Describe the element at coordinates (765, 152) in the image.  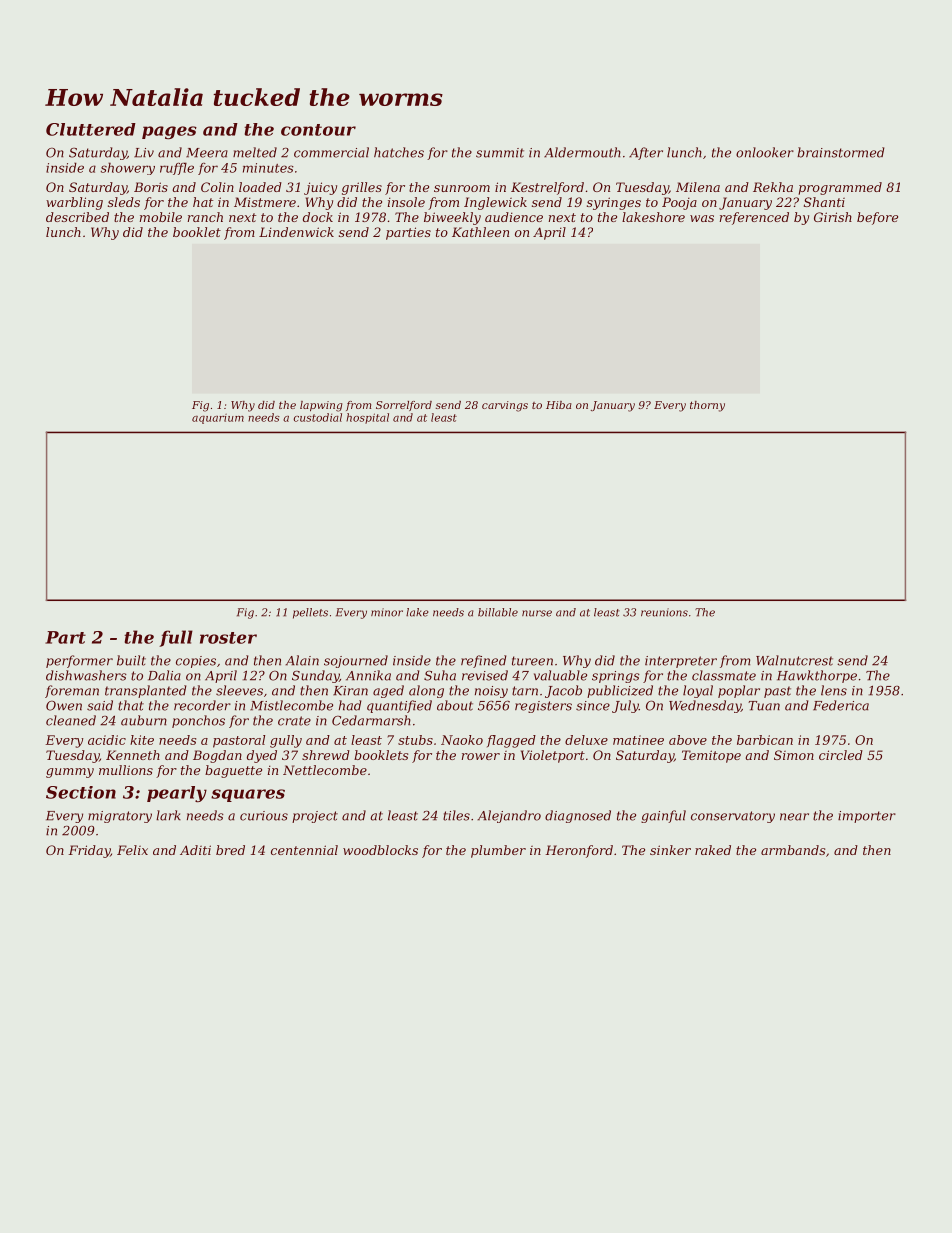
I see `onlooker` at that location.
